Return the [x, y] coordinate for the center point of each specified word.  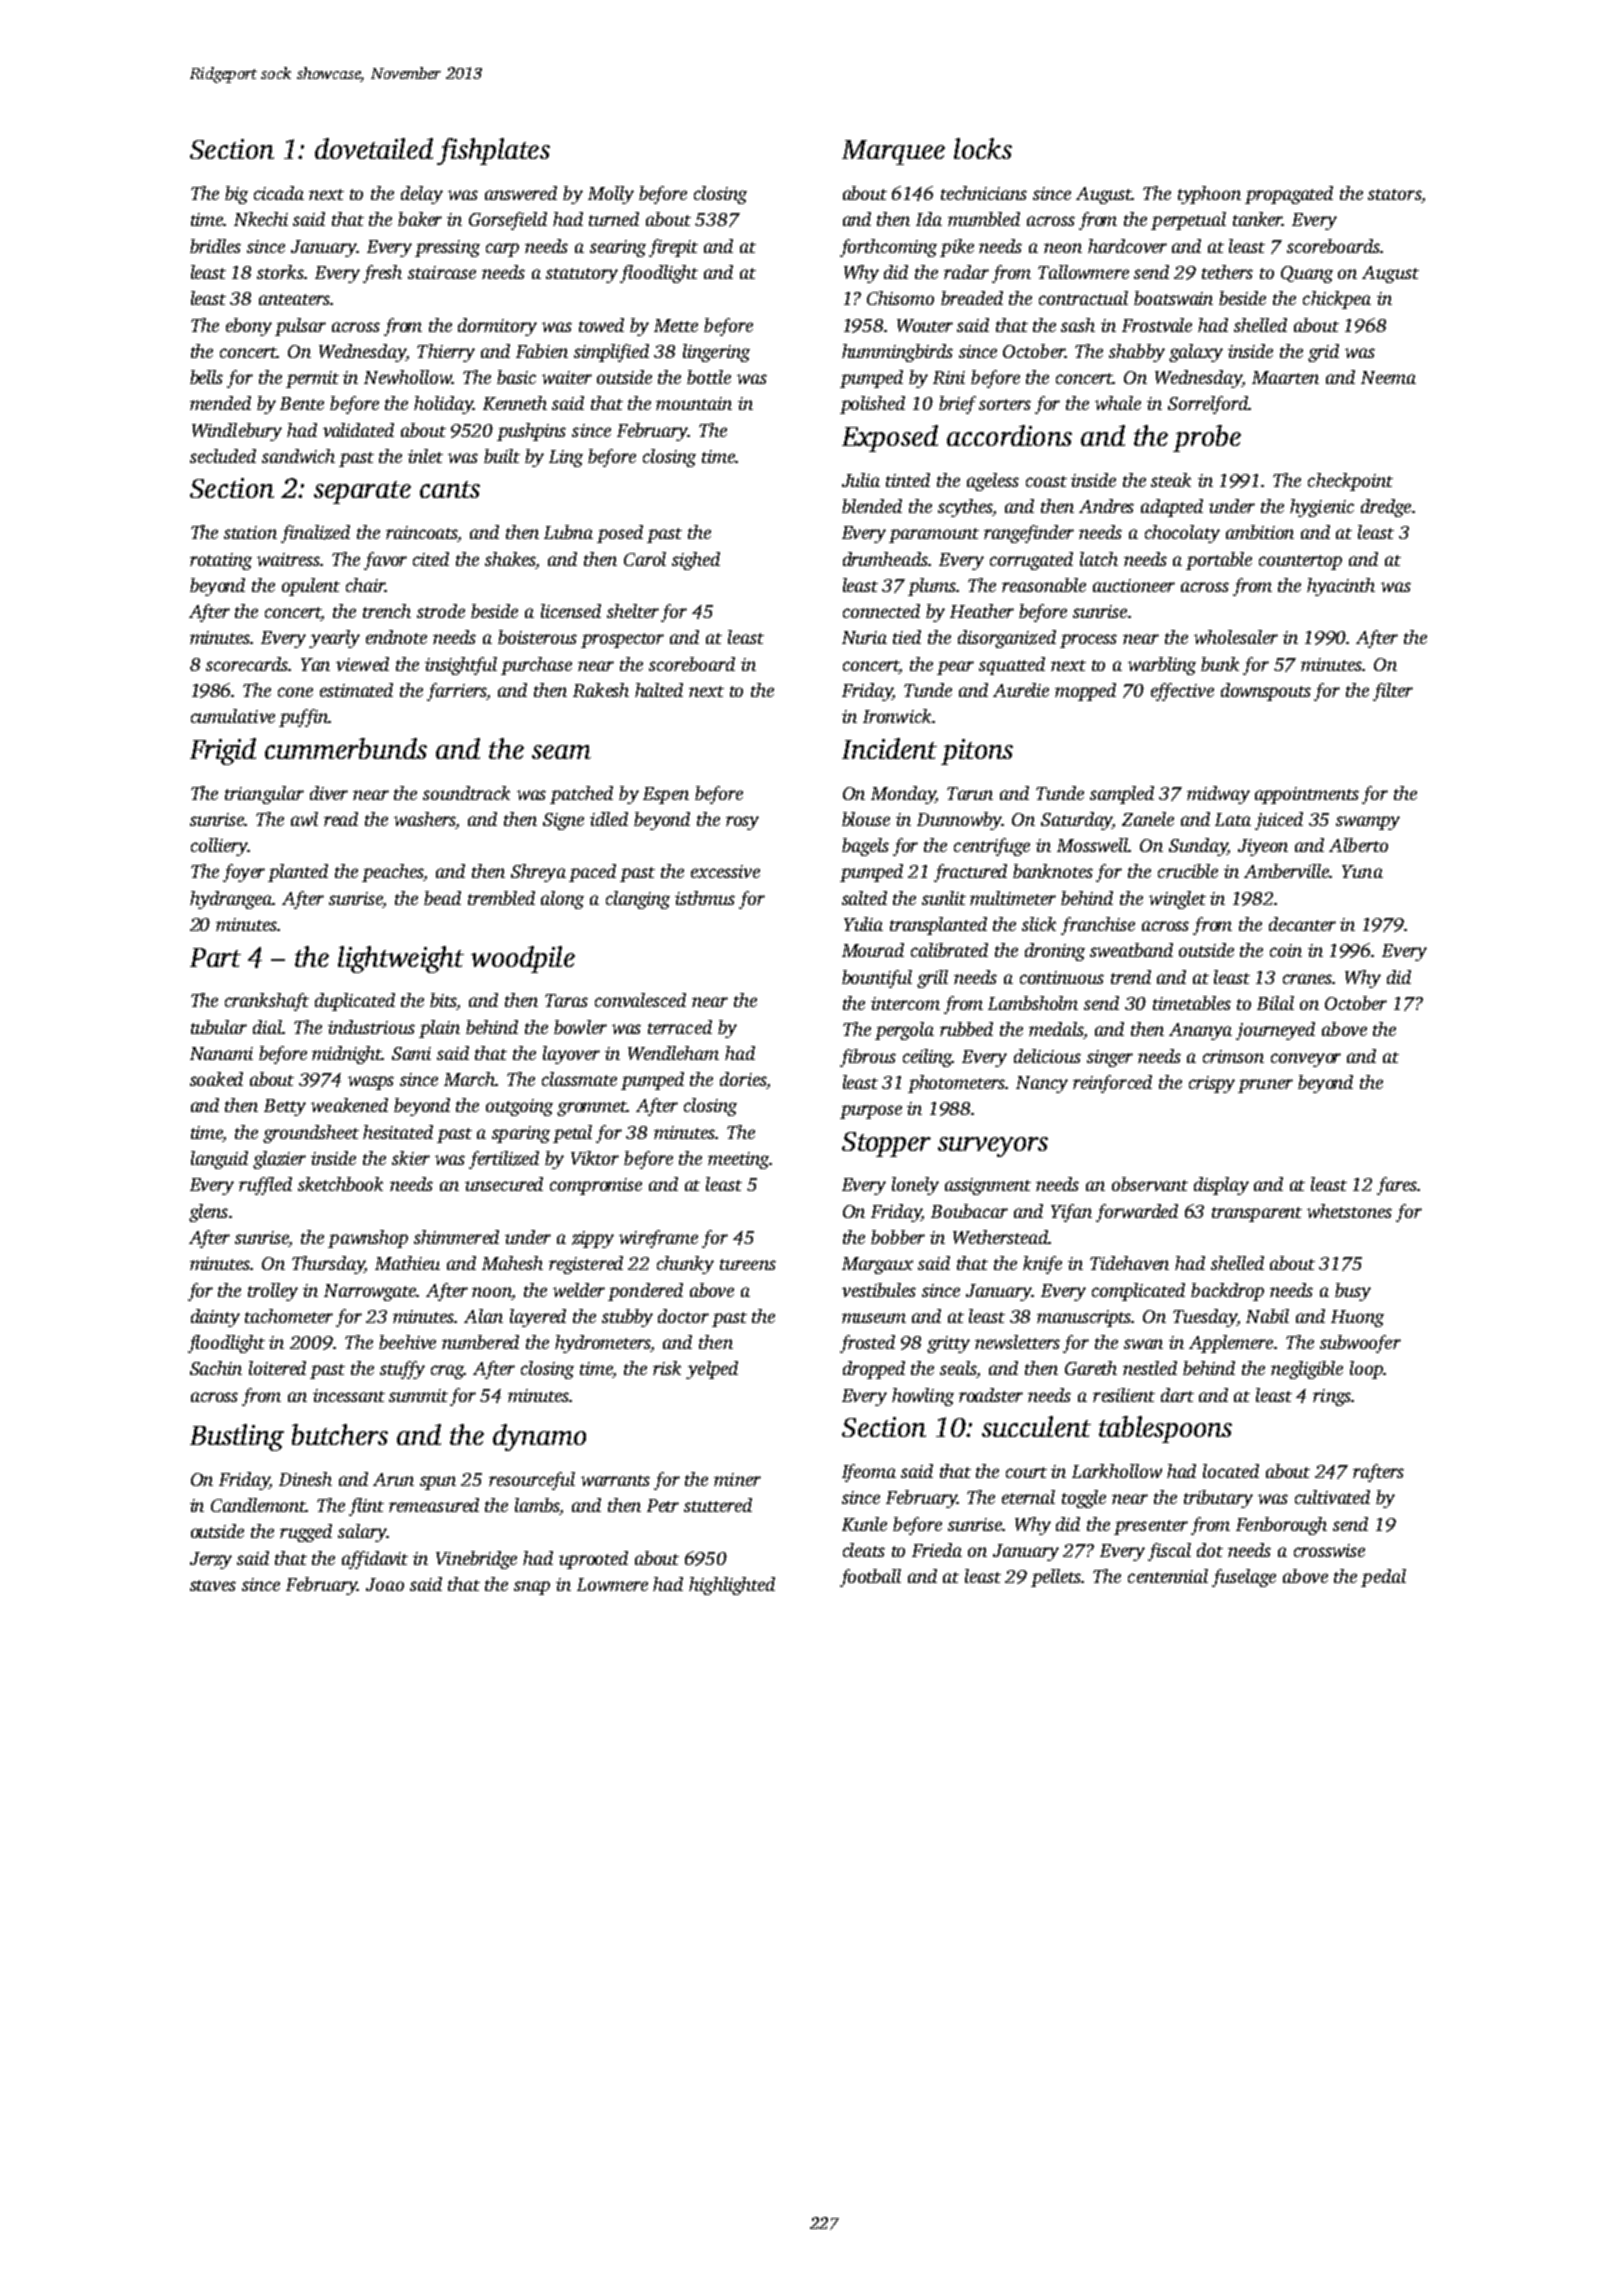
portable [1219, 561]
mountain [694, 403]
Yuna [1362, 871]
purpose [871, 1112]
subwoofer [1360, 1344]
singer [1110, 1058]
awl [304, 819]
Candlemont [259, 1505]
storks [280, 272]
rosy [742, 823]
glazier [279, 1160]
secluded [223, 456]
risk [667, 1368]
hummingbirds [897, 353]
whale [1118, 403]
